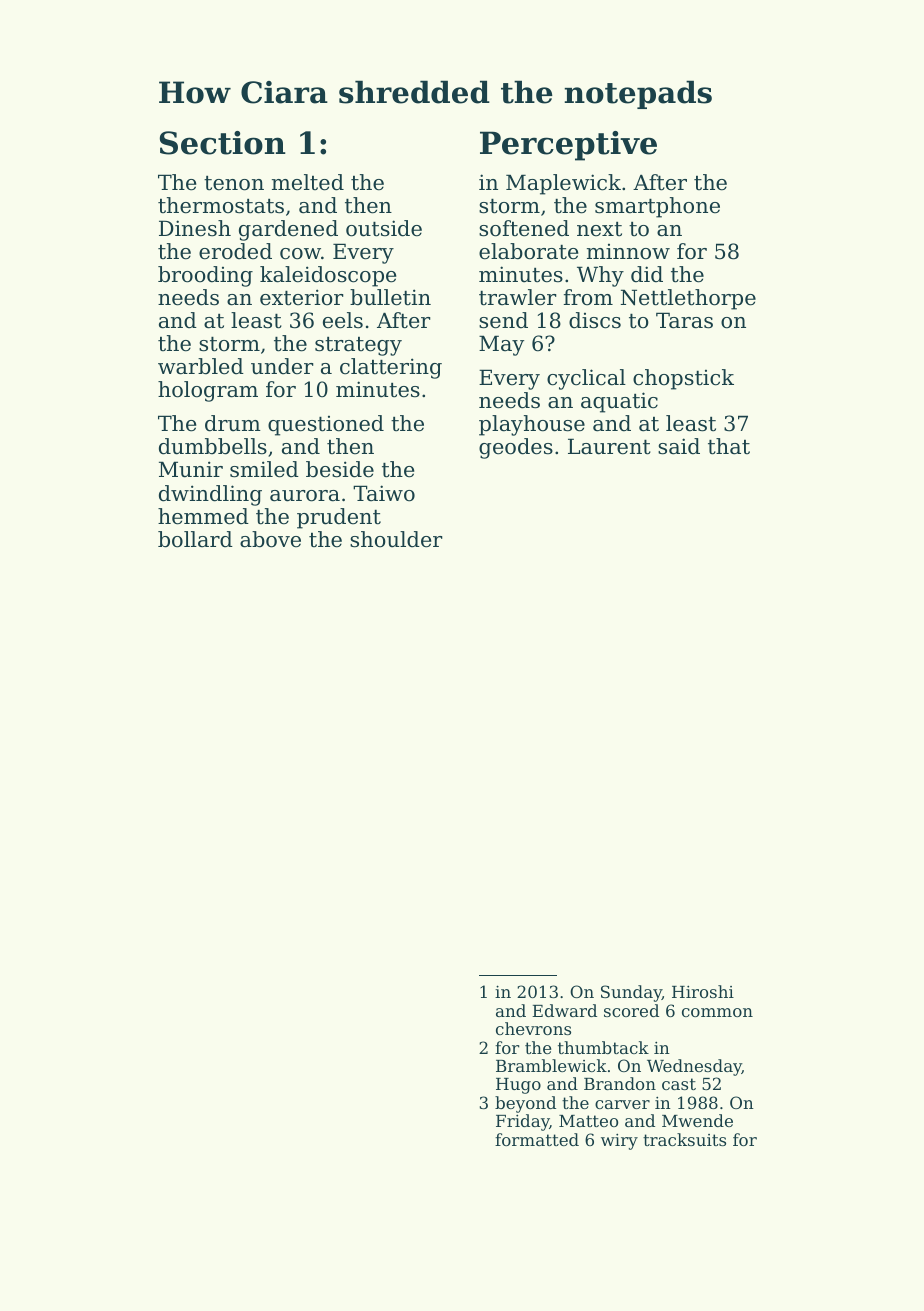  Describe the element at coordinates (563, 184) in the screenshot. I see `Maplewick` at that location.
